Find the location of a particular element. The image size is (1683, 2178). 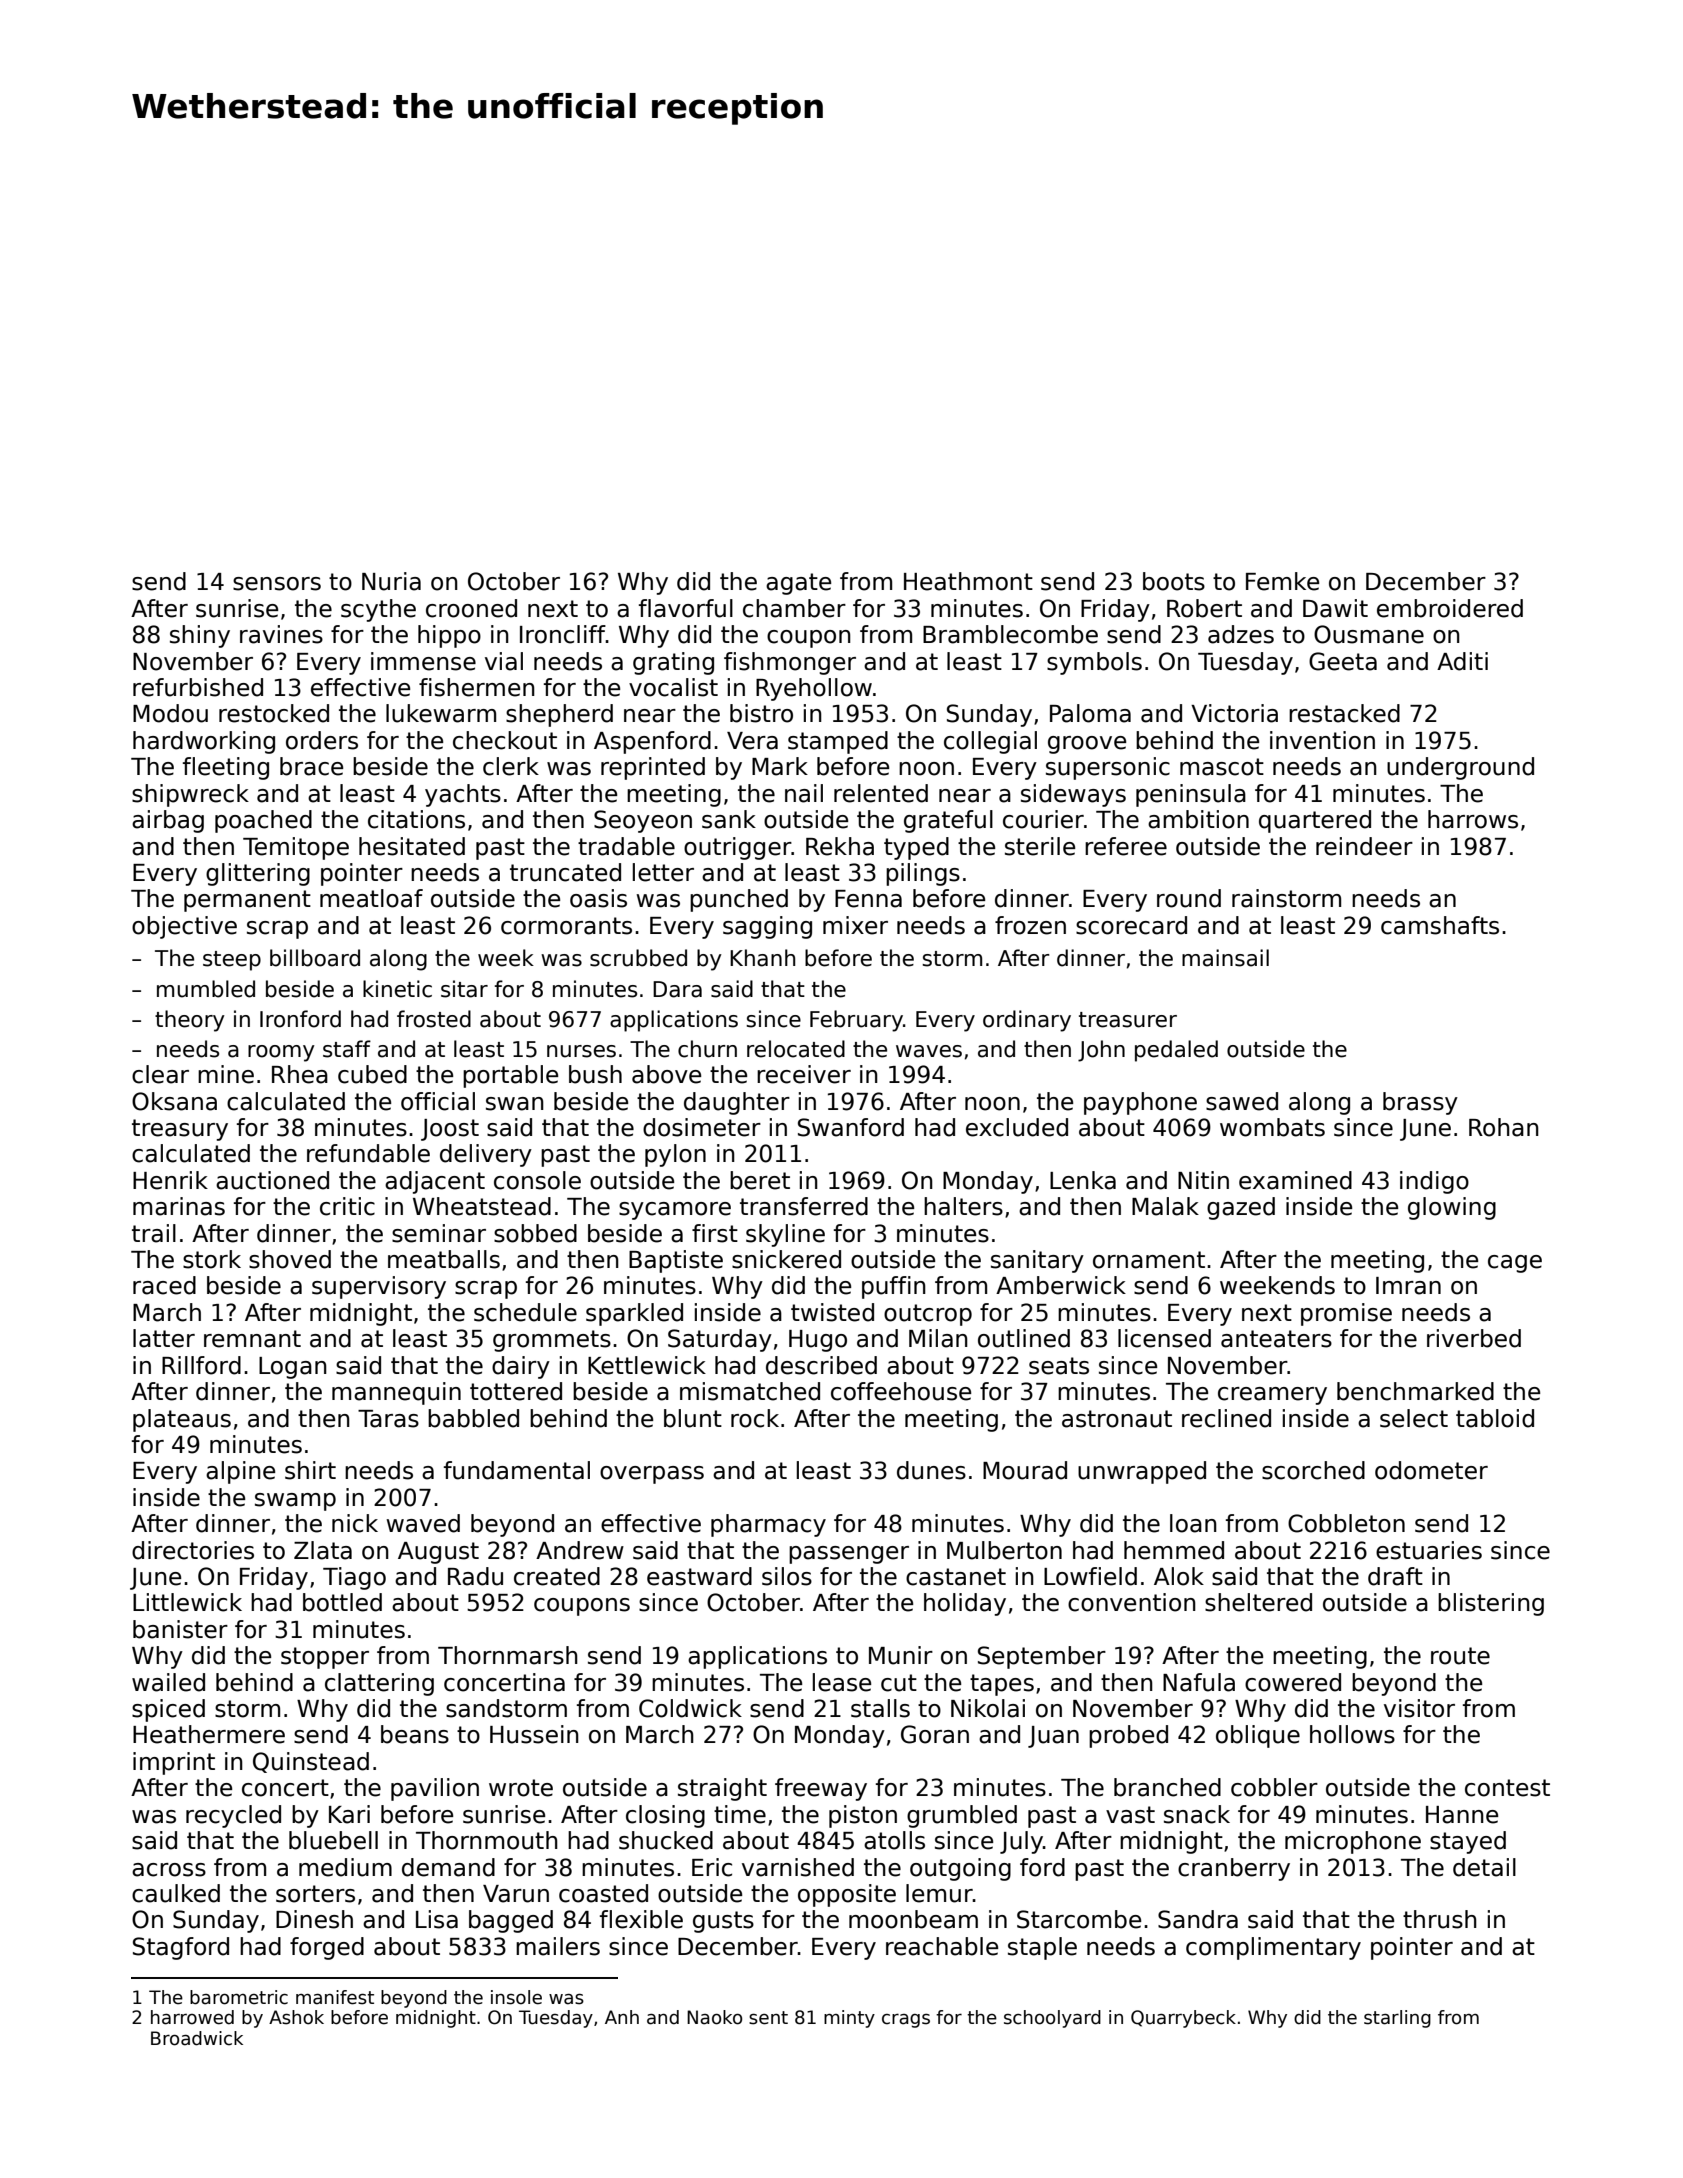

mismatched is located at coordinates (750, 1391).
